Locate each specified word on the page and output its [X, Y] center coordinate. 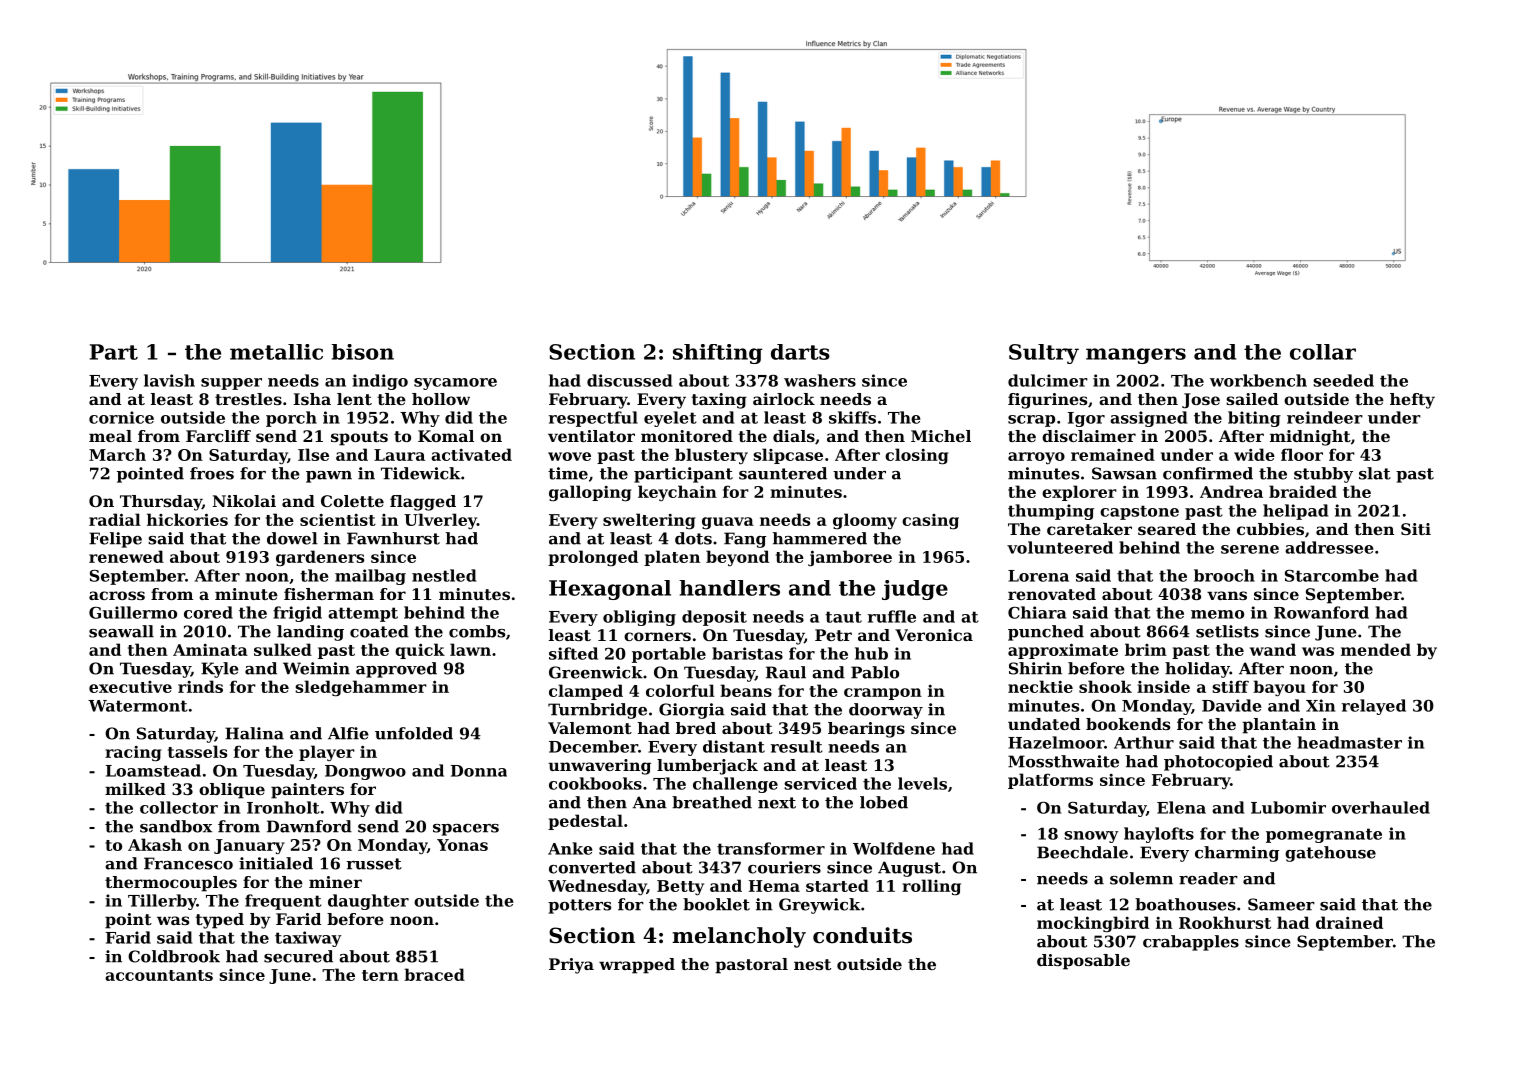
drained [1349, 922]
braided [1303, 491]
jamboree [850, 558]
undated [1044, 724]
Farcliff [218, 436]
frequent [283, 902]
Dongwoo [365, 772]
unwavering [599, 767]
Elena [1181, 807]
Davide [1232, 705]
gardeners [320, 558]
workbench [1258, 380]
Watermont [138, 706]
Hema [774, 886]
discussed [629, 380]
